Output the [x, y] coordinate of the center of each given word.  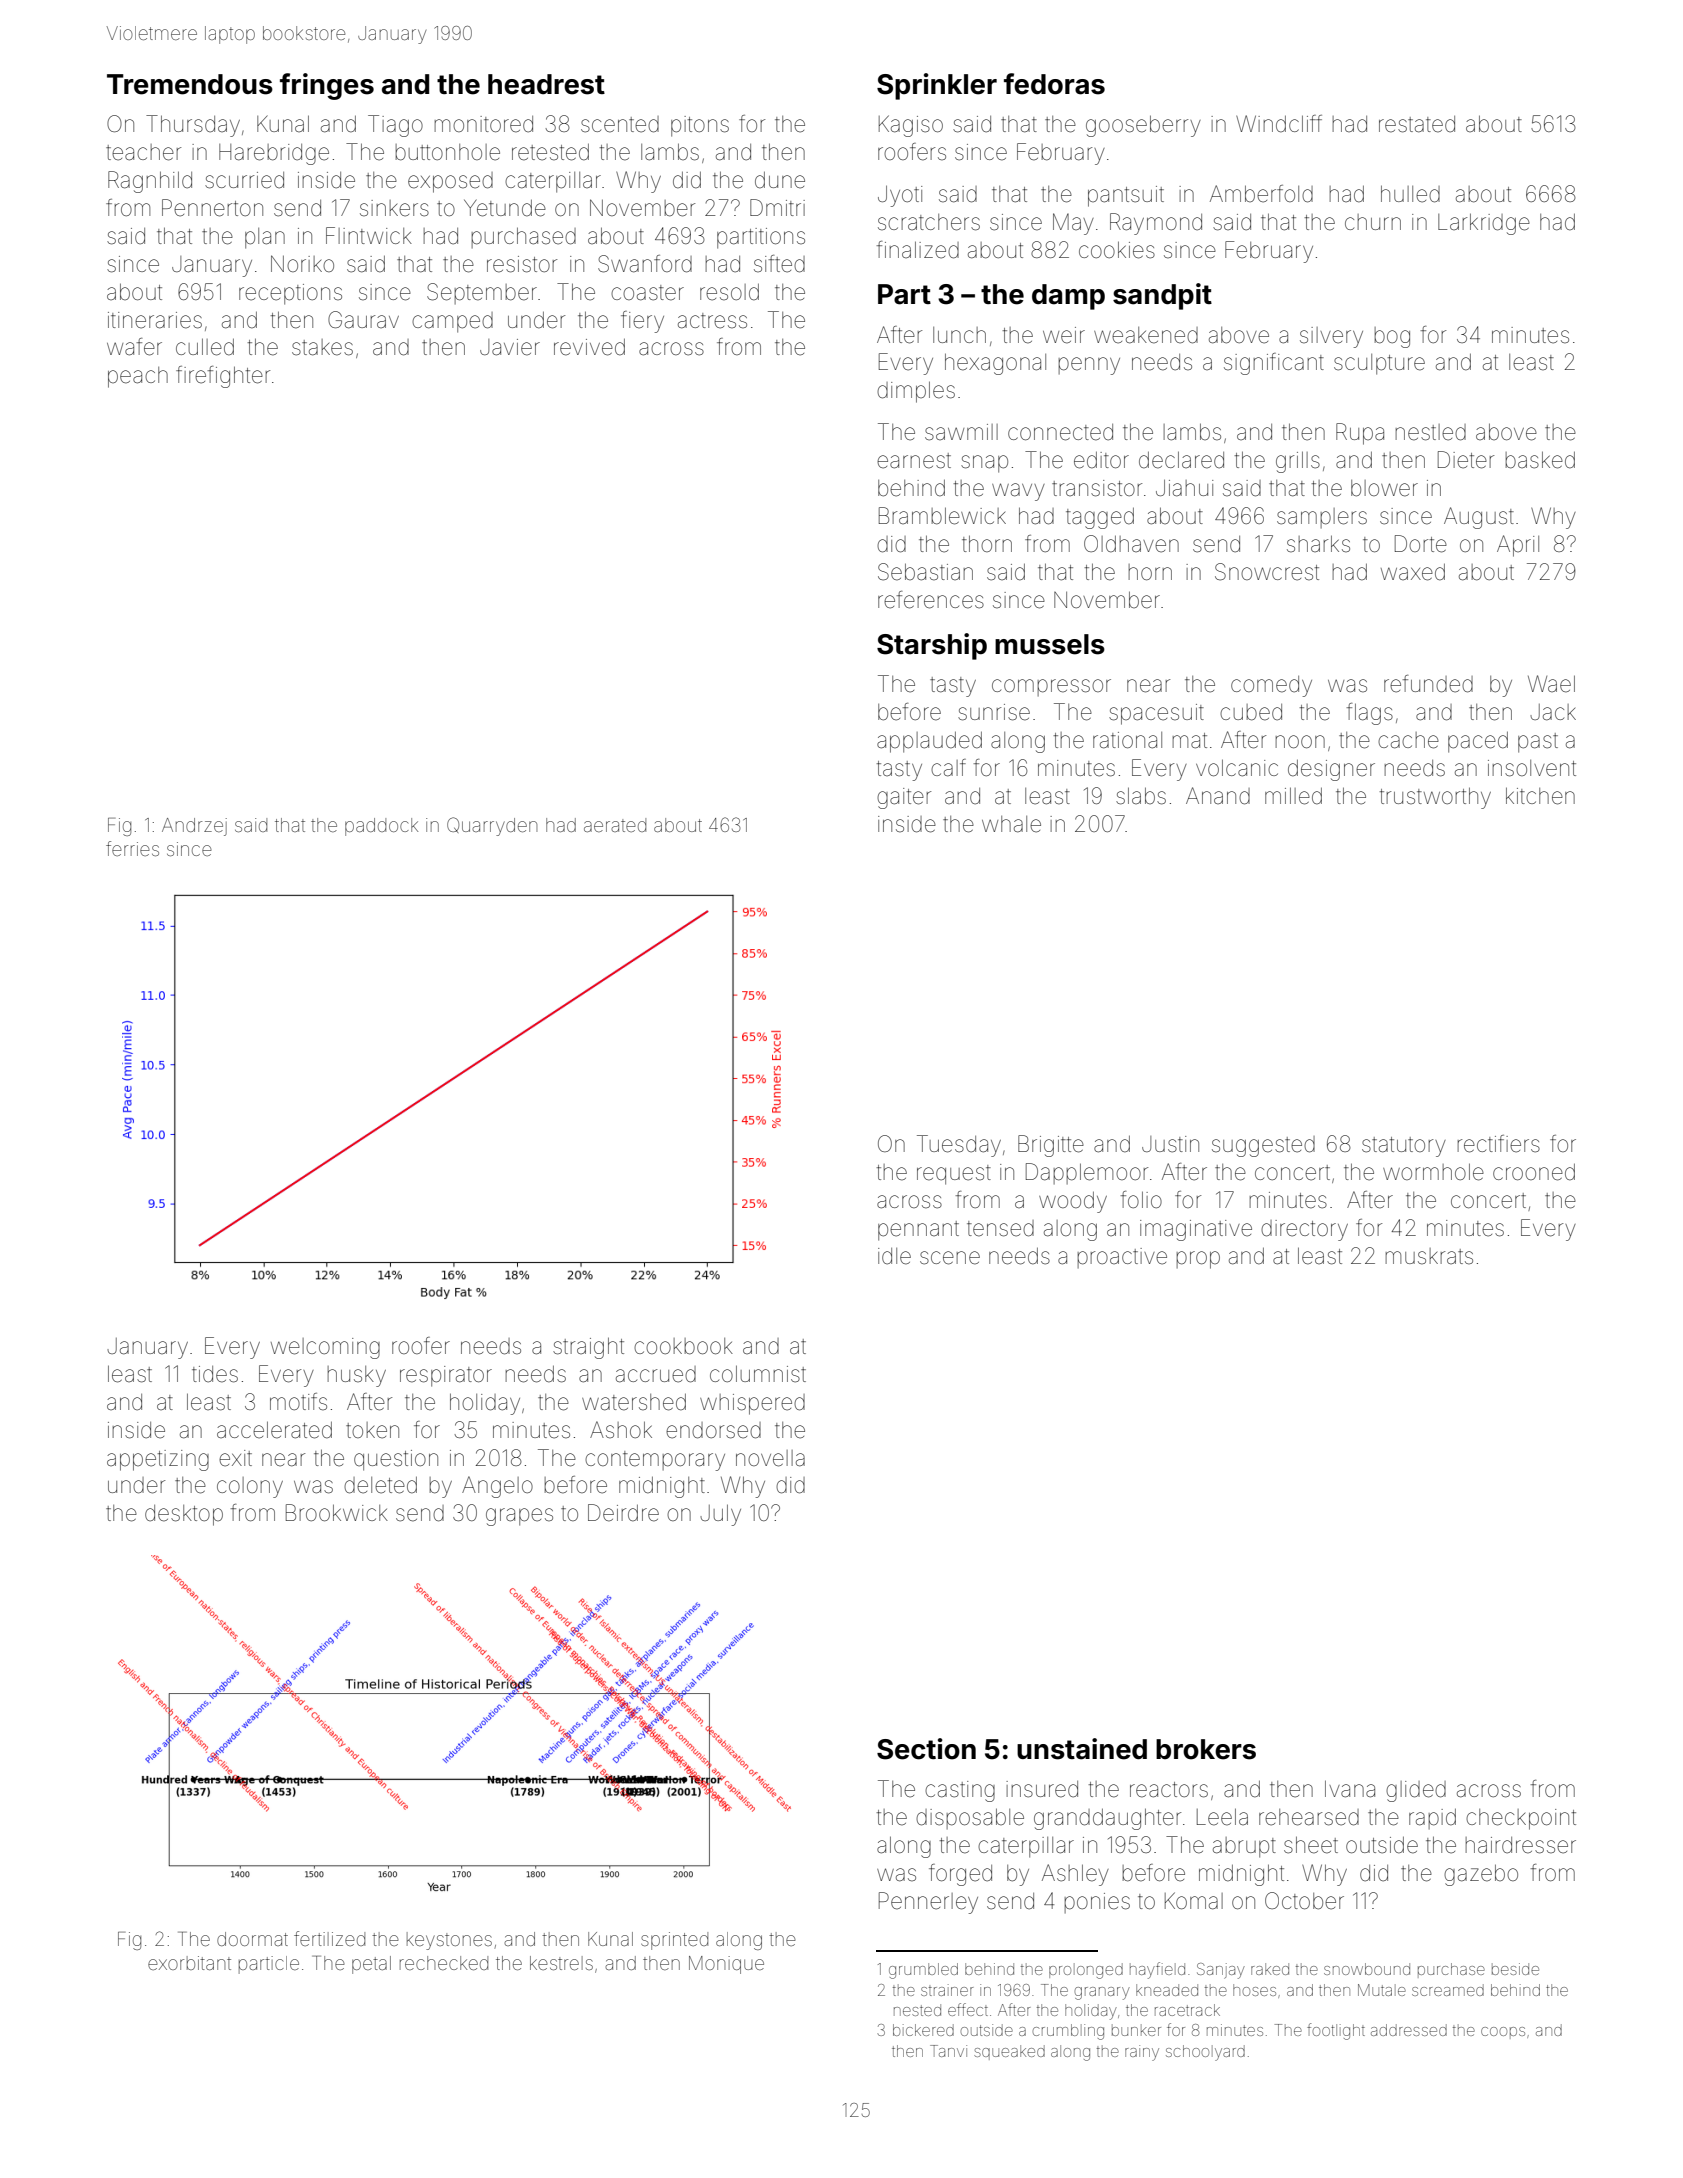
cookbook [683, 1346]
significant [1274, 364]
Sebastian [925, 572]
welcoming [325, 1348]
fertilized [329, 1938]
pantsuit [1126, 196]
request [954, 1175]
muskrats [1429, 1256]
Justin [1170, 1144]
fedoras [1054, 84]
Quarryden [492, 826]
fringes [327, 86]
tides [215, 1374]
